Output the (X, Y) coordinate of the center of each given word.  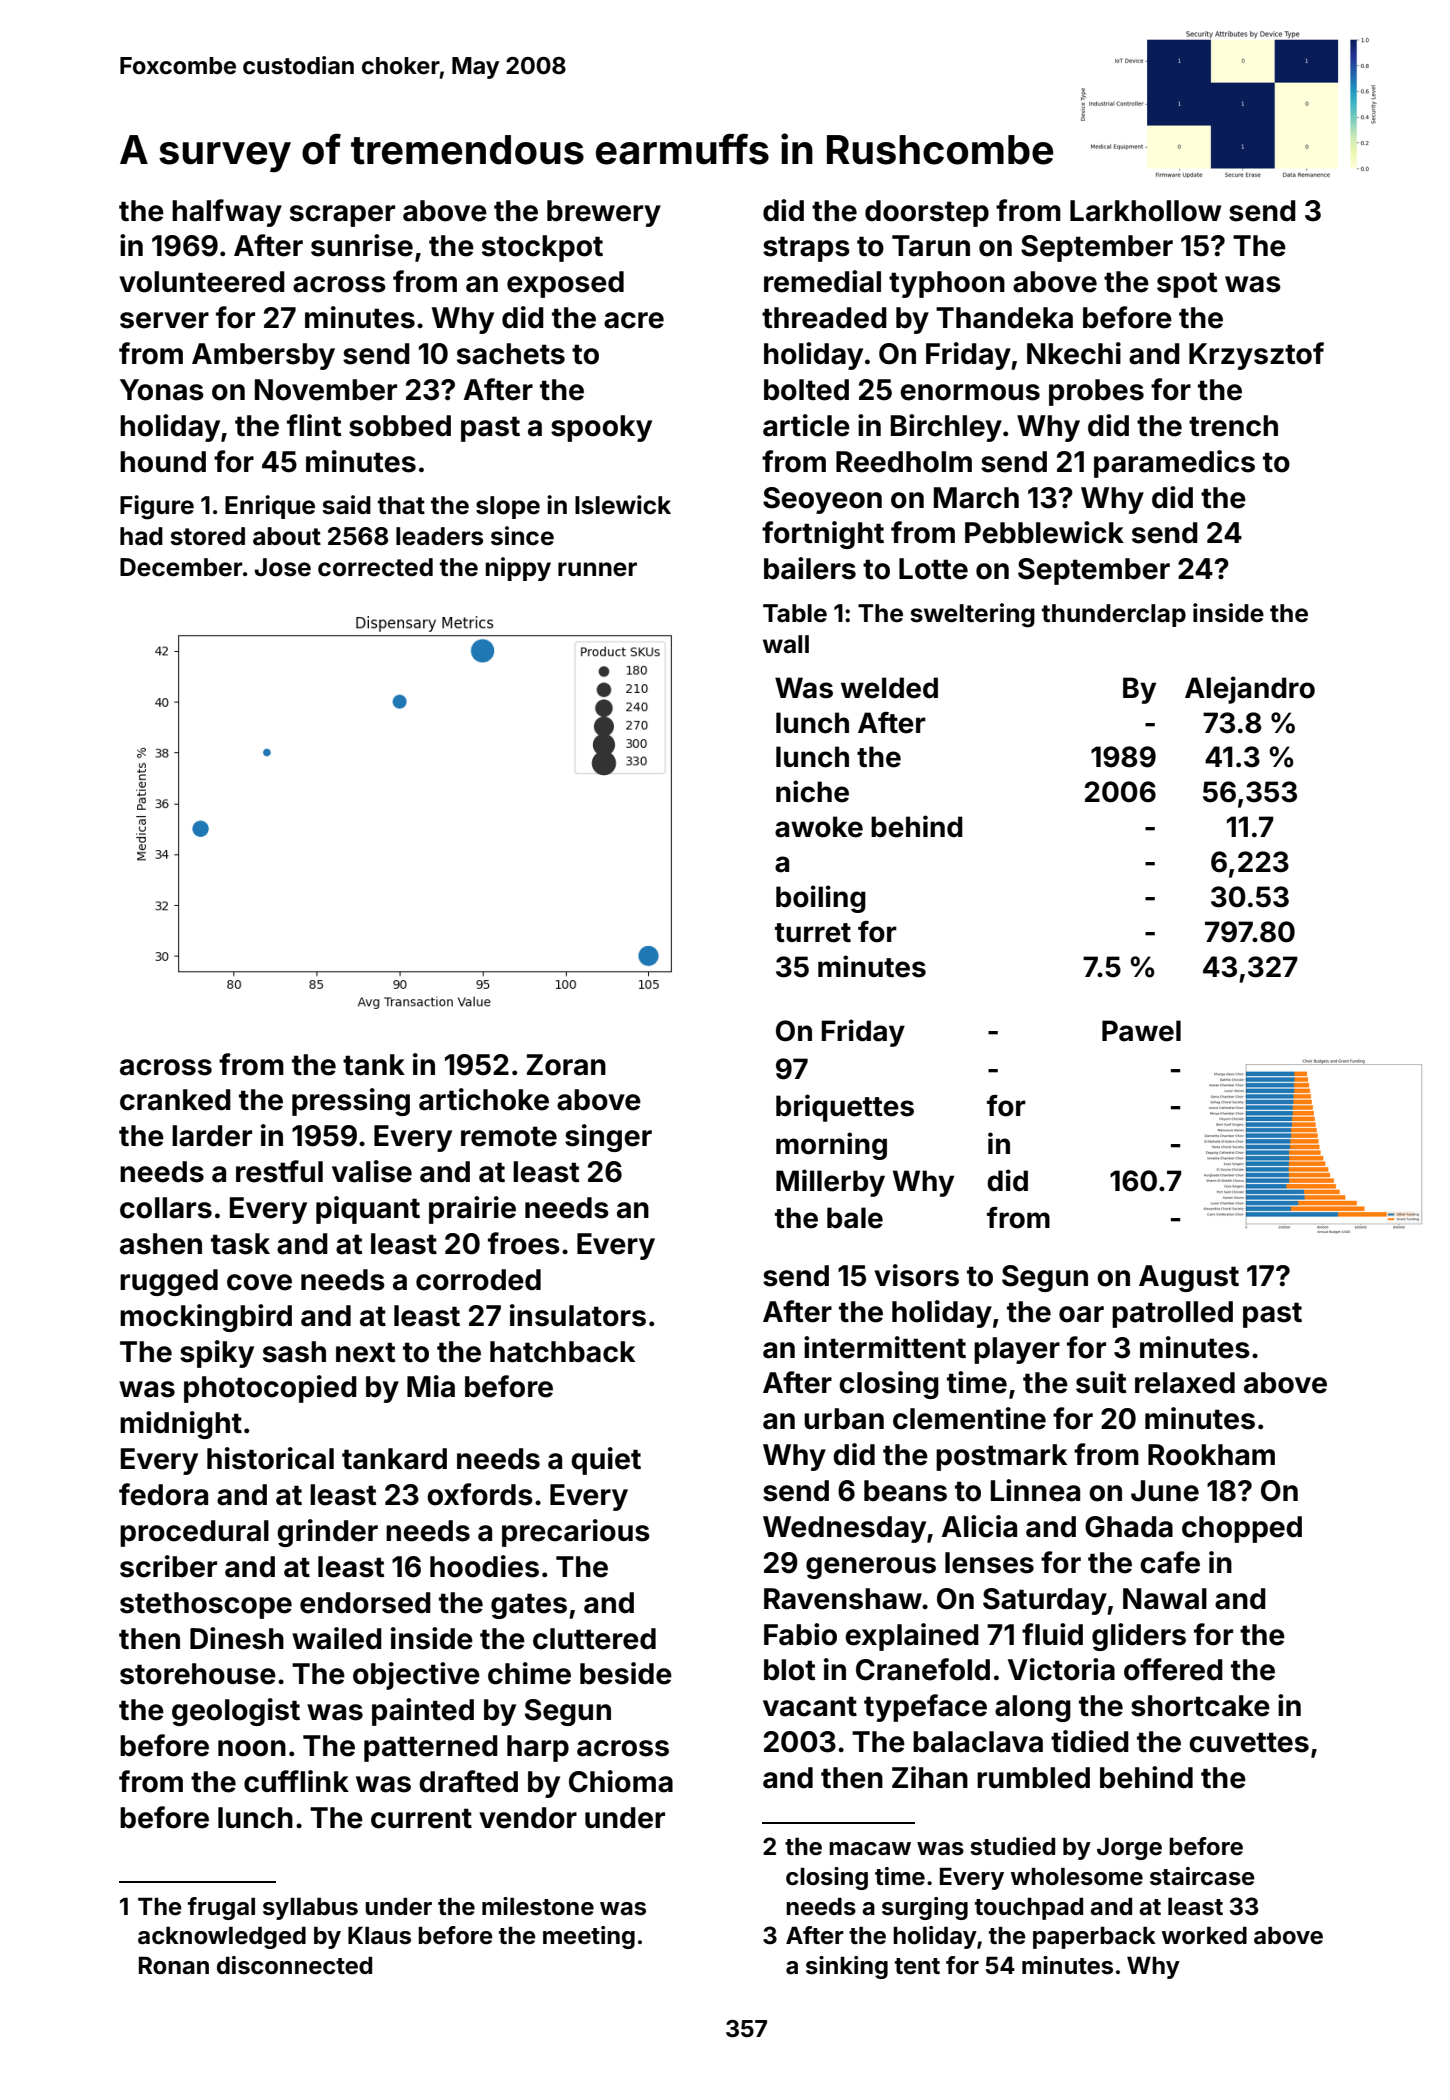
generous (871, 1568)
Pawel (1141, 1031)
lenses (989, 1563)
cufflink (296, 1781)
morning (831, 1146)
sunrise (362, 245)
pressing (351, 1102)
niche (812, 791)
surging (925, 1908)
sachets (511, 354)
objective (416, 1676)
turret (813, 933)
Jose (282, 567)
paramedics (1174, 464)
